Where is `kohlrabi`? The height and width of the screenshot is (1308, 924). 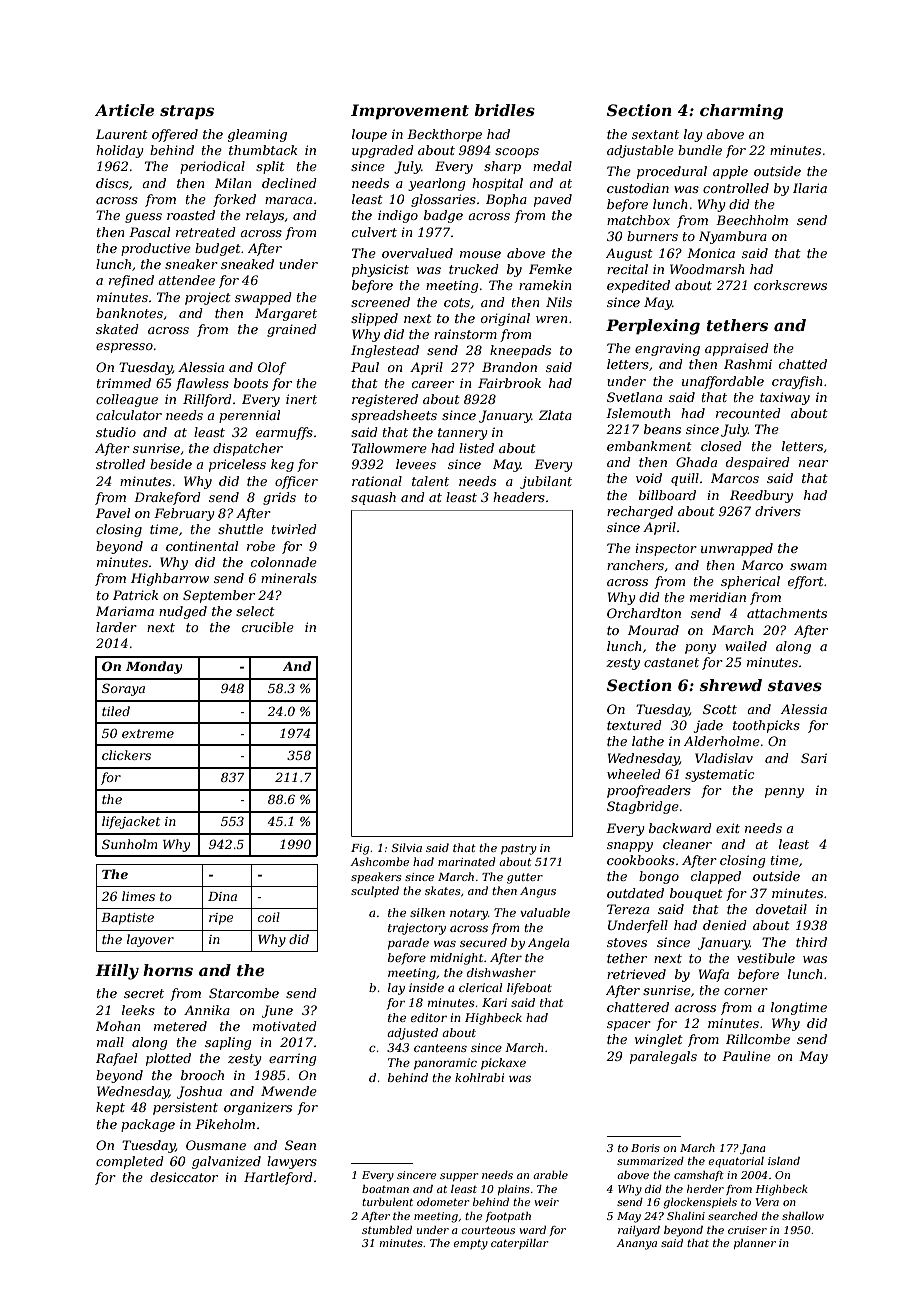 kohlrabi is located at coordinates (479, 1077).
